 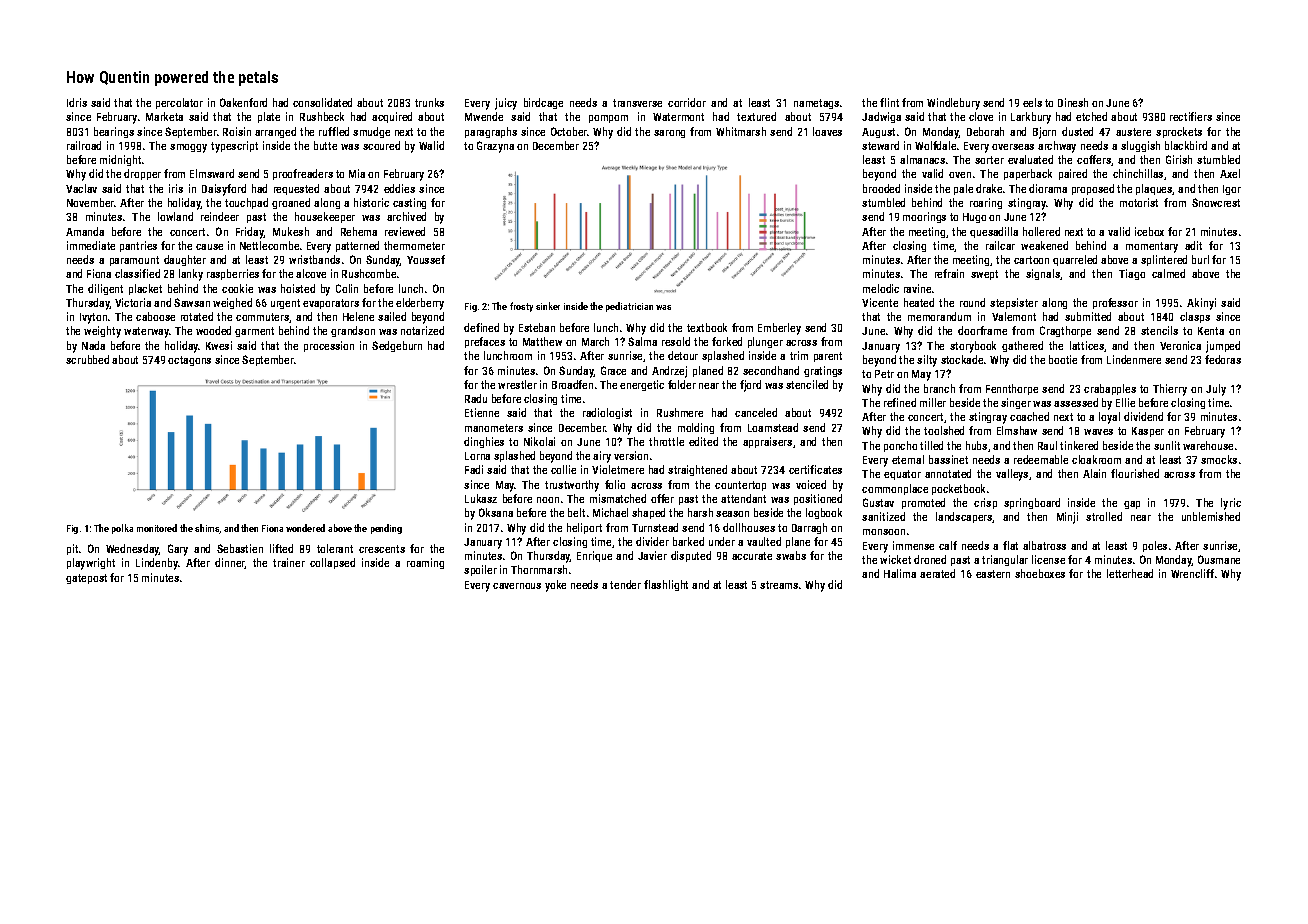 What do you see at coordinates (687, 102) in the image?
I see `corridor` at bounding box center [687, 102].
